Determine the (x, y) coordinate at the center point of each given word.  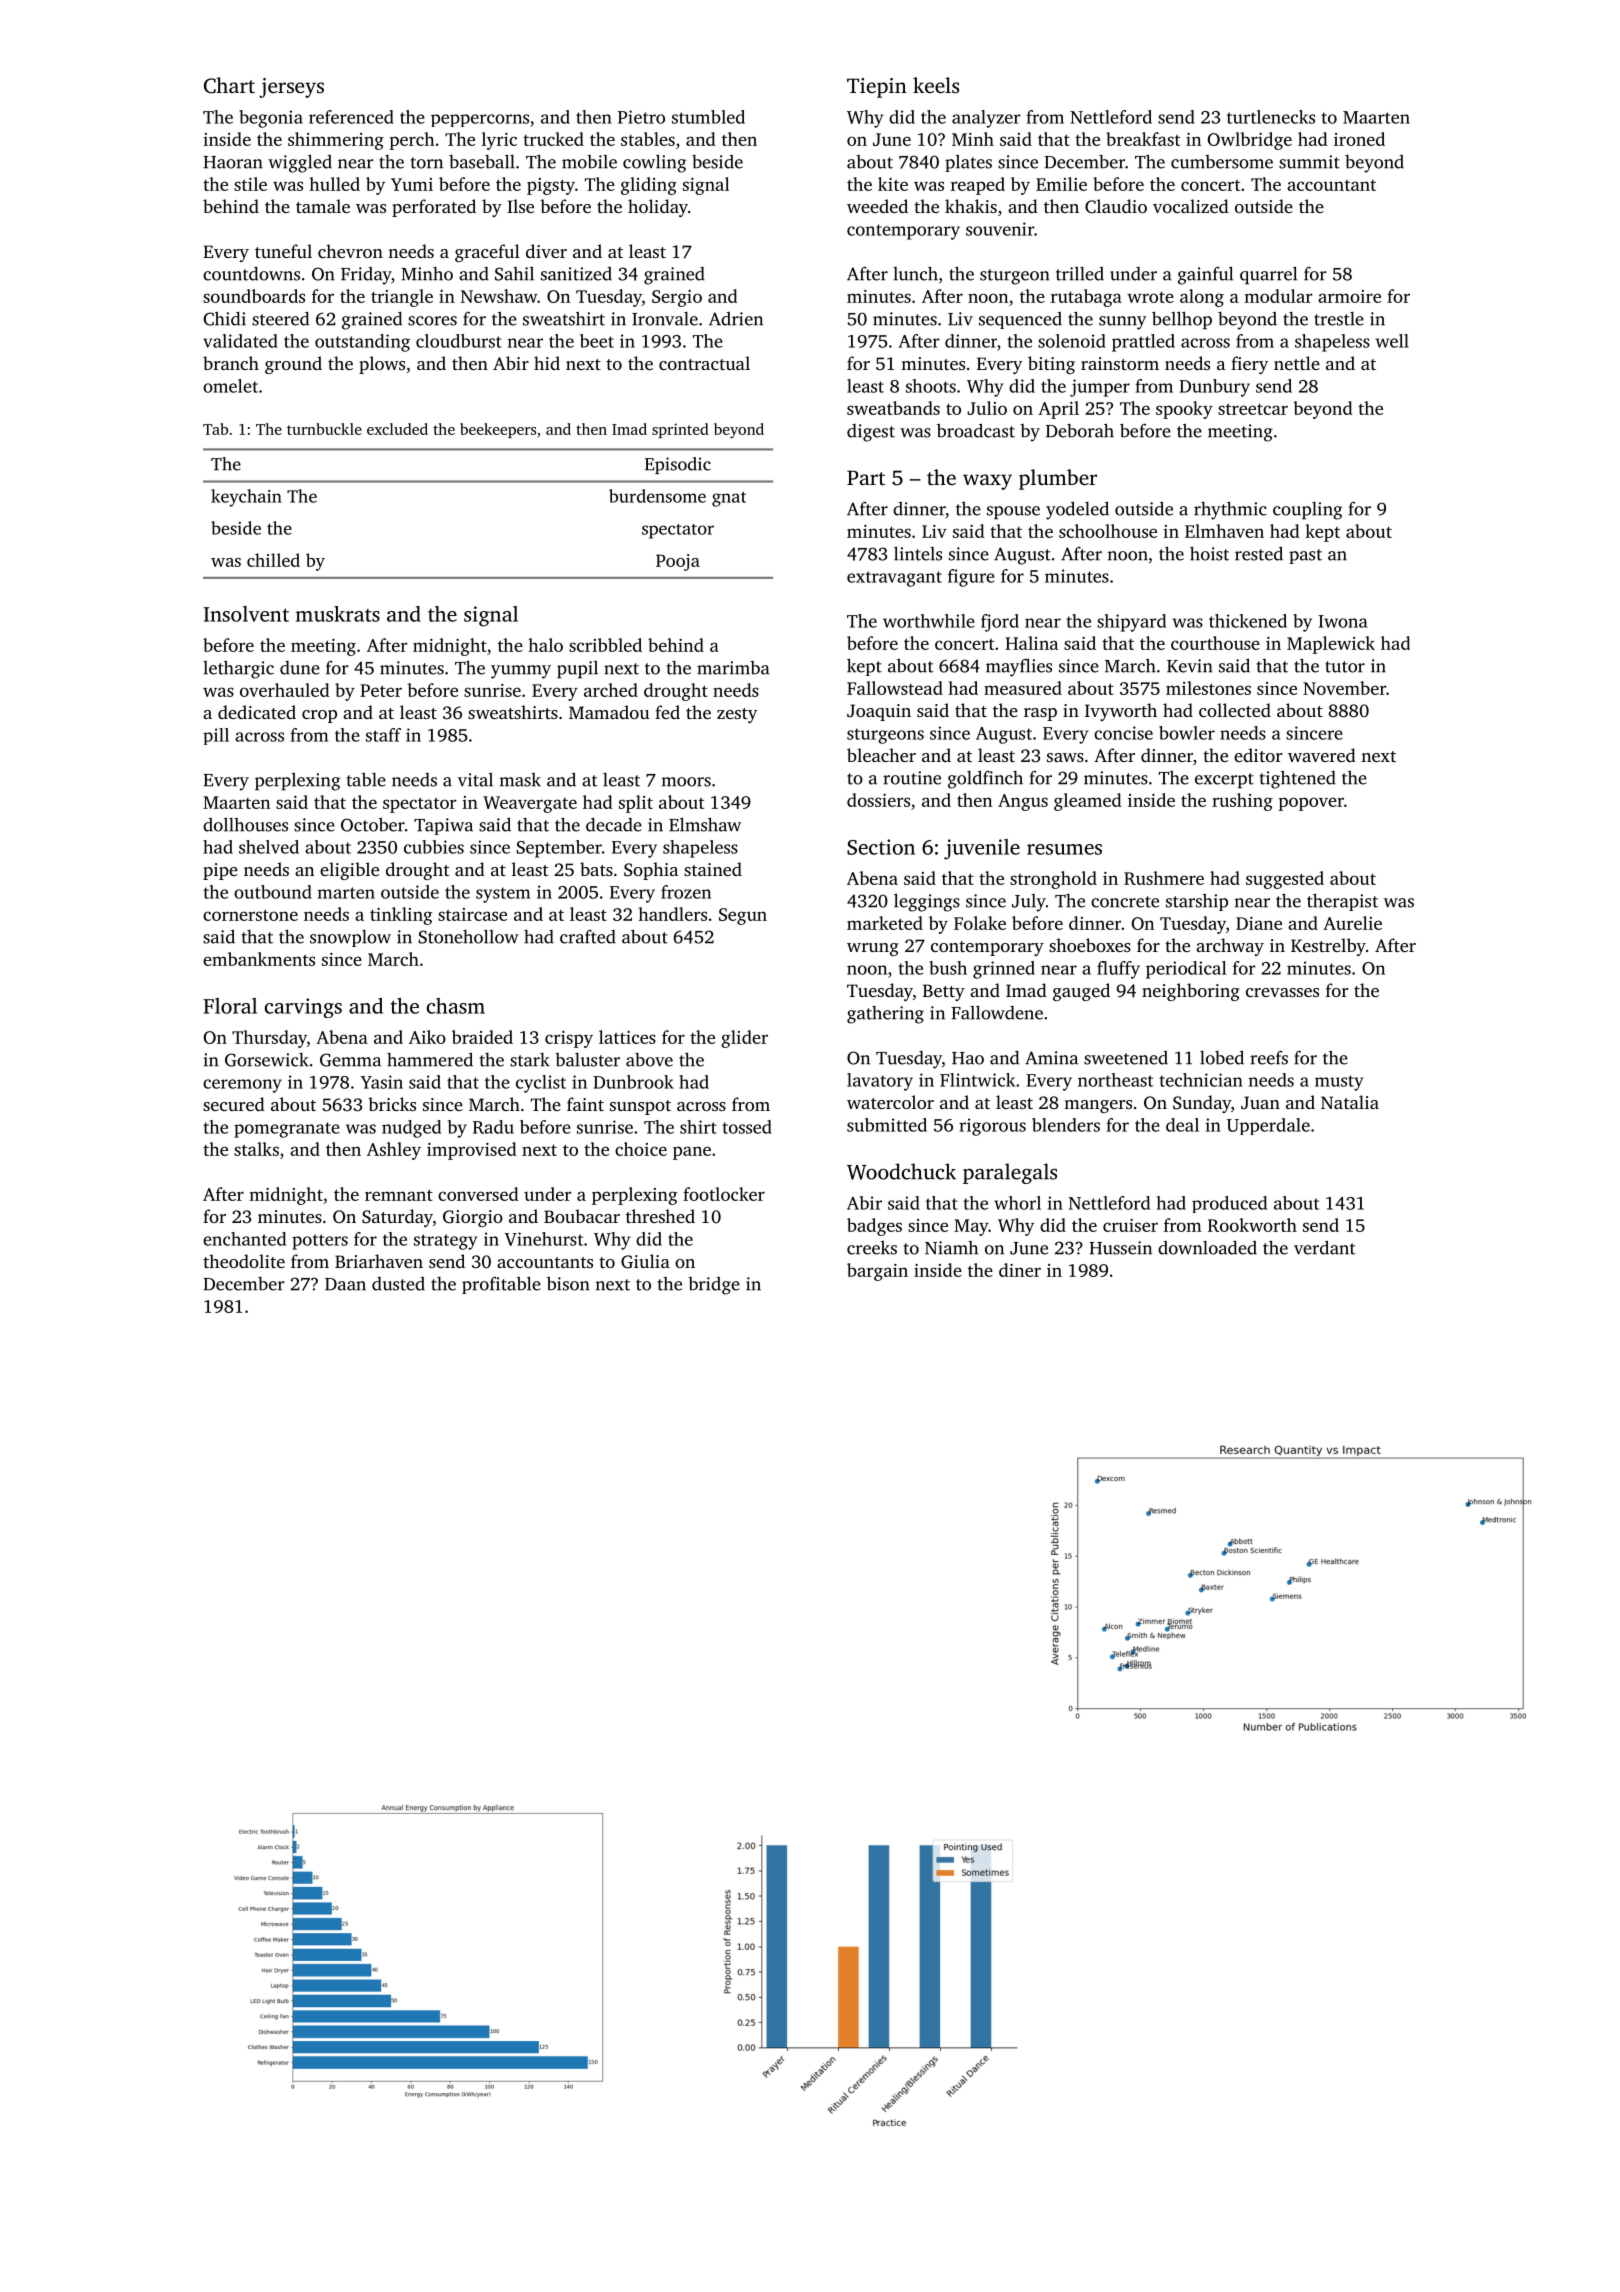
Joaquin (879, 712)
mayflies (1019, 667)
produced (1229, 1204)
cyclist (541, 1084)
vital (475, 780)
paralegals (1010, 1173)
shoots (931, 386)
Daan (345, 1284)
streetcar (1253, 409)
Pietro (641, 117)
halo (545, 645)
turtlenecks (1271, 117)
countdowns (251, 274)
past (1305, 556)
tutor (1345, 667)
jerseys (291, 88)
